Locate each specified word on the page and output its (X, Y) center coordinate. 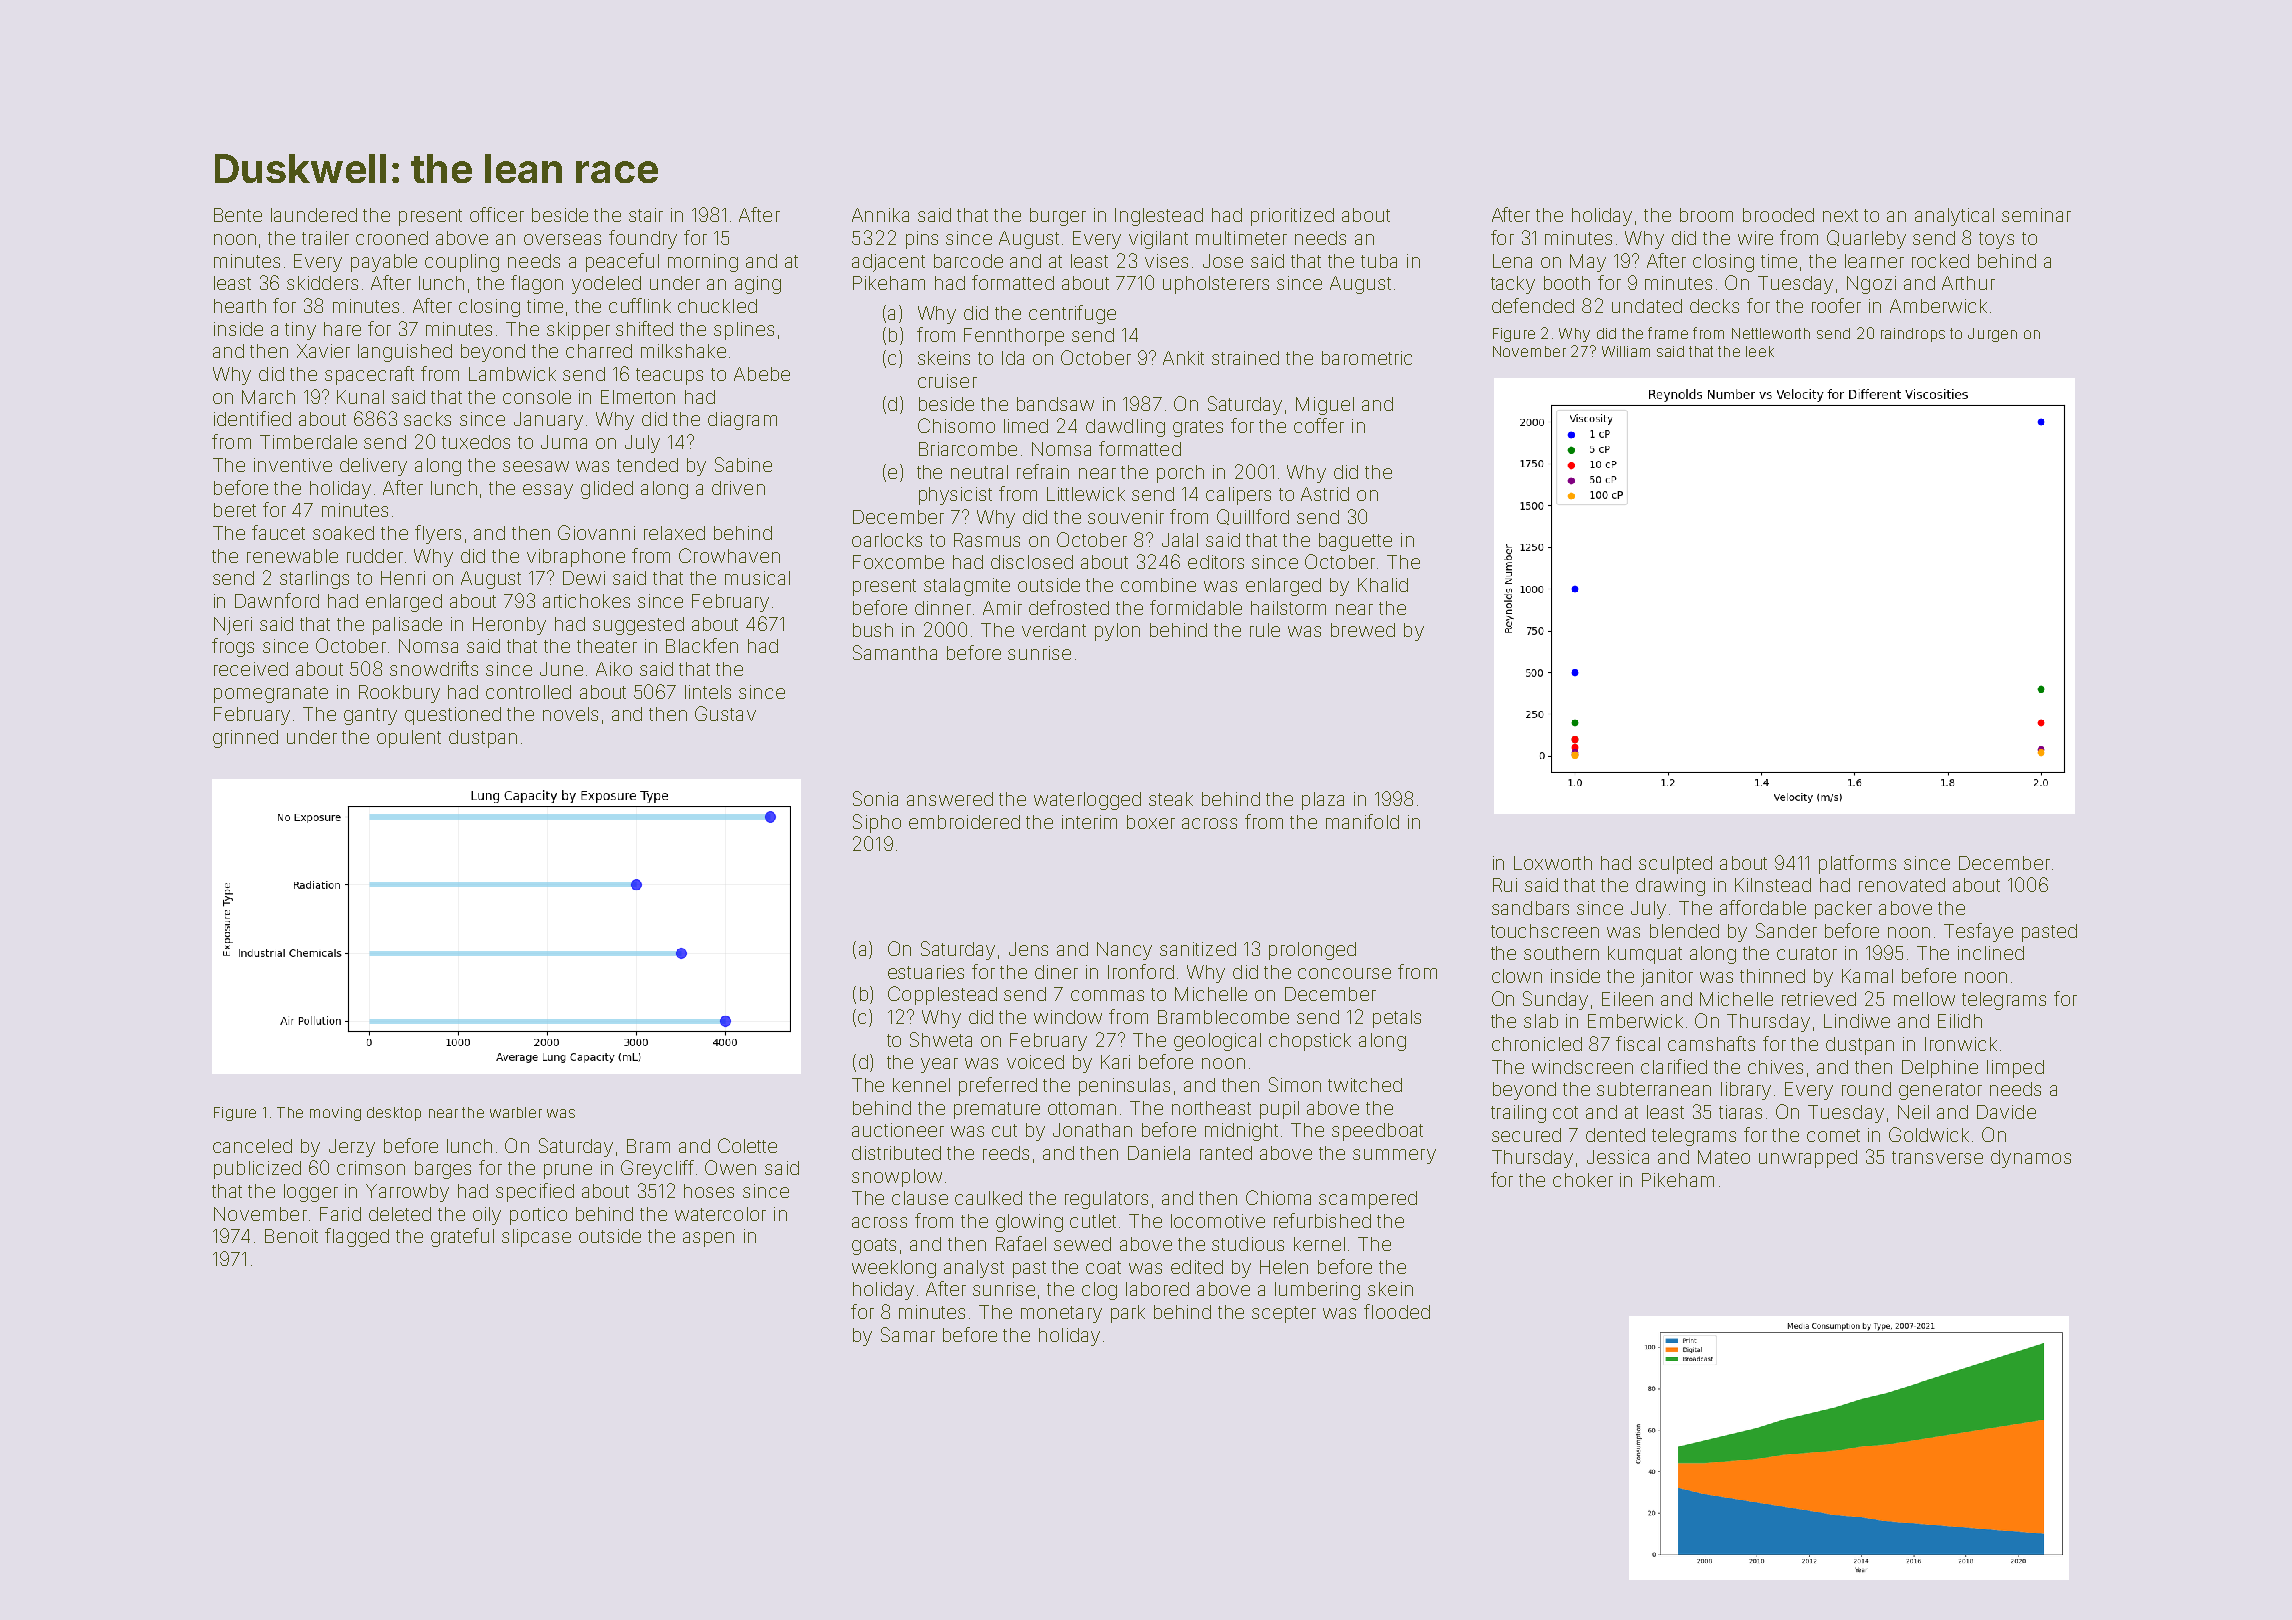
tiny (300, 331)
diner (1056, 972)
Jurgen (1992, 335)
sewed (1082, 1244)
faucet (278, 532)
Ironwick (1961, 1044)
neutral (979, 472)
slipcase (536, 1238)
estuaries (926, 972)
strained (1245, 358)
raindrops (1913, 335)
